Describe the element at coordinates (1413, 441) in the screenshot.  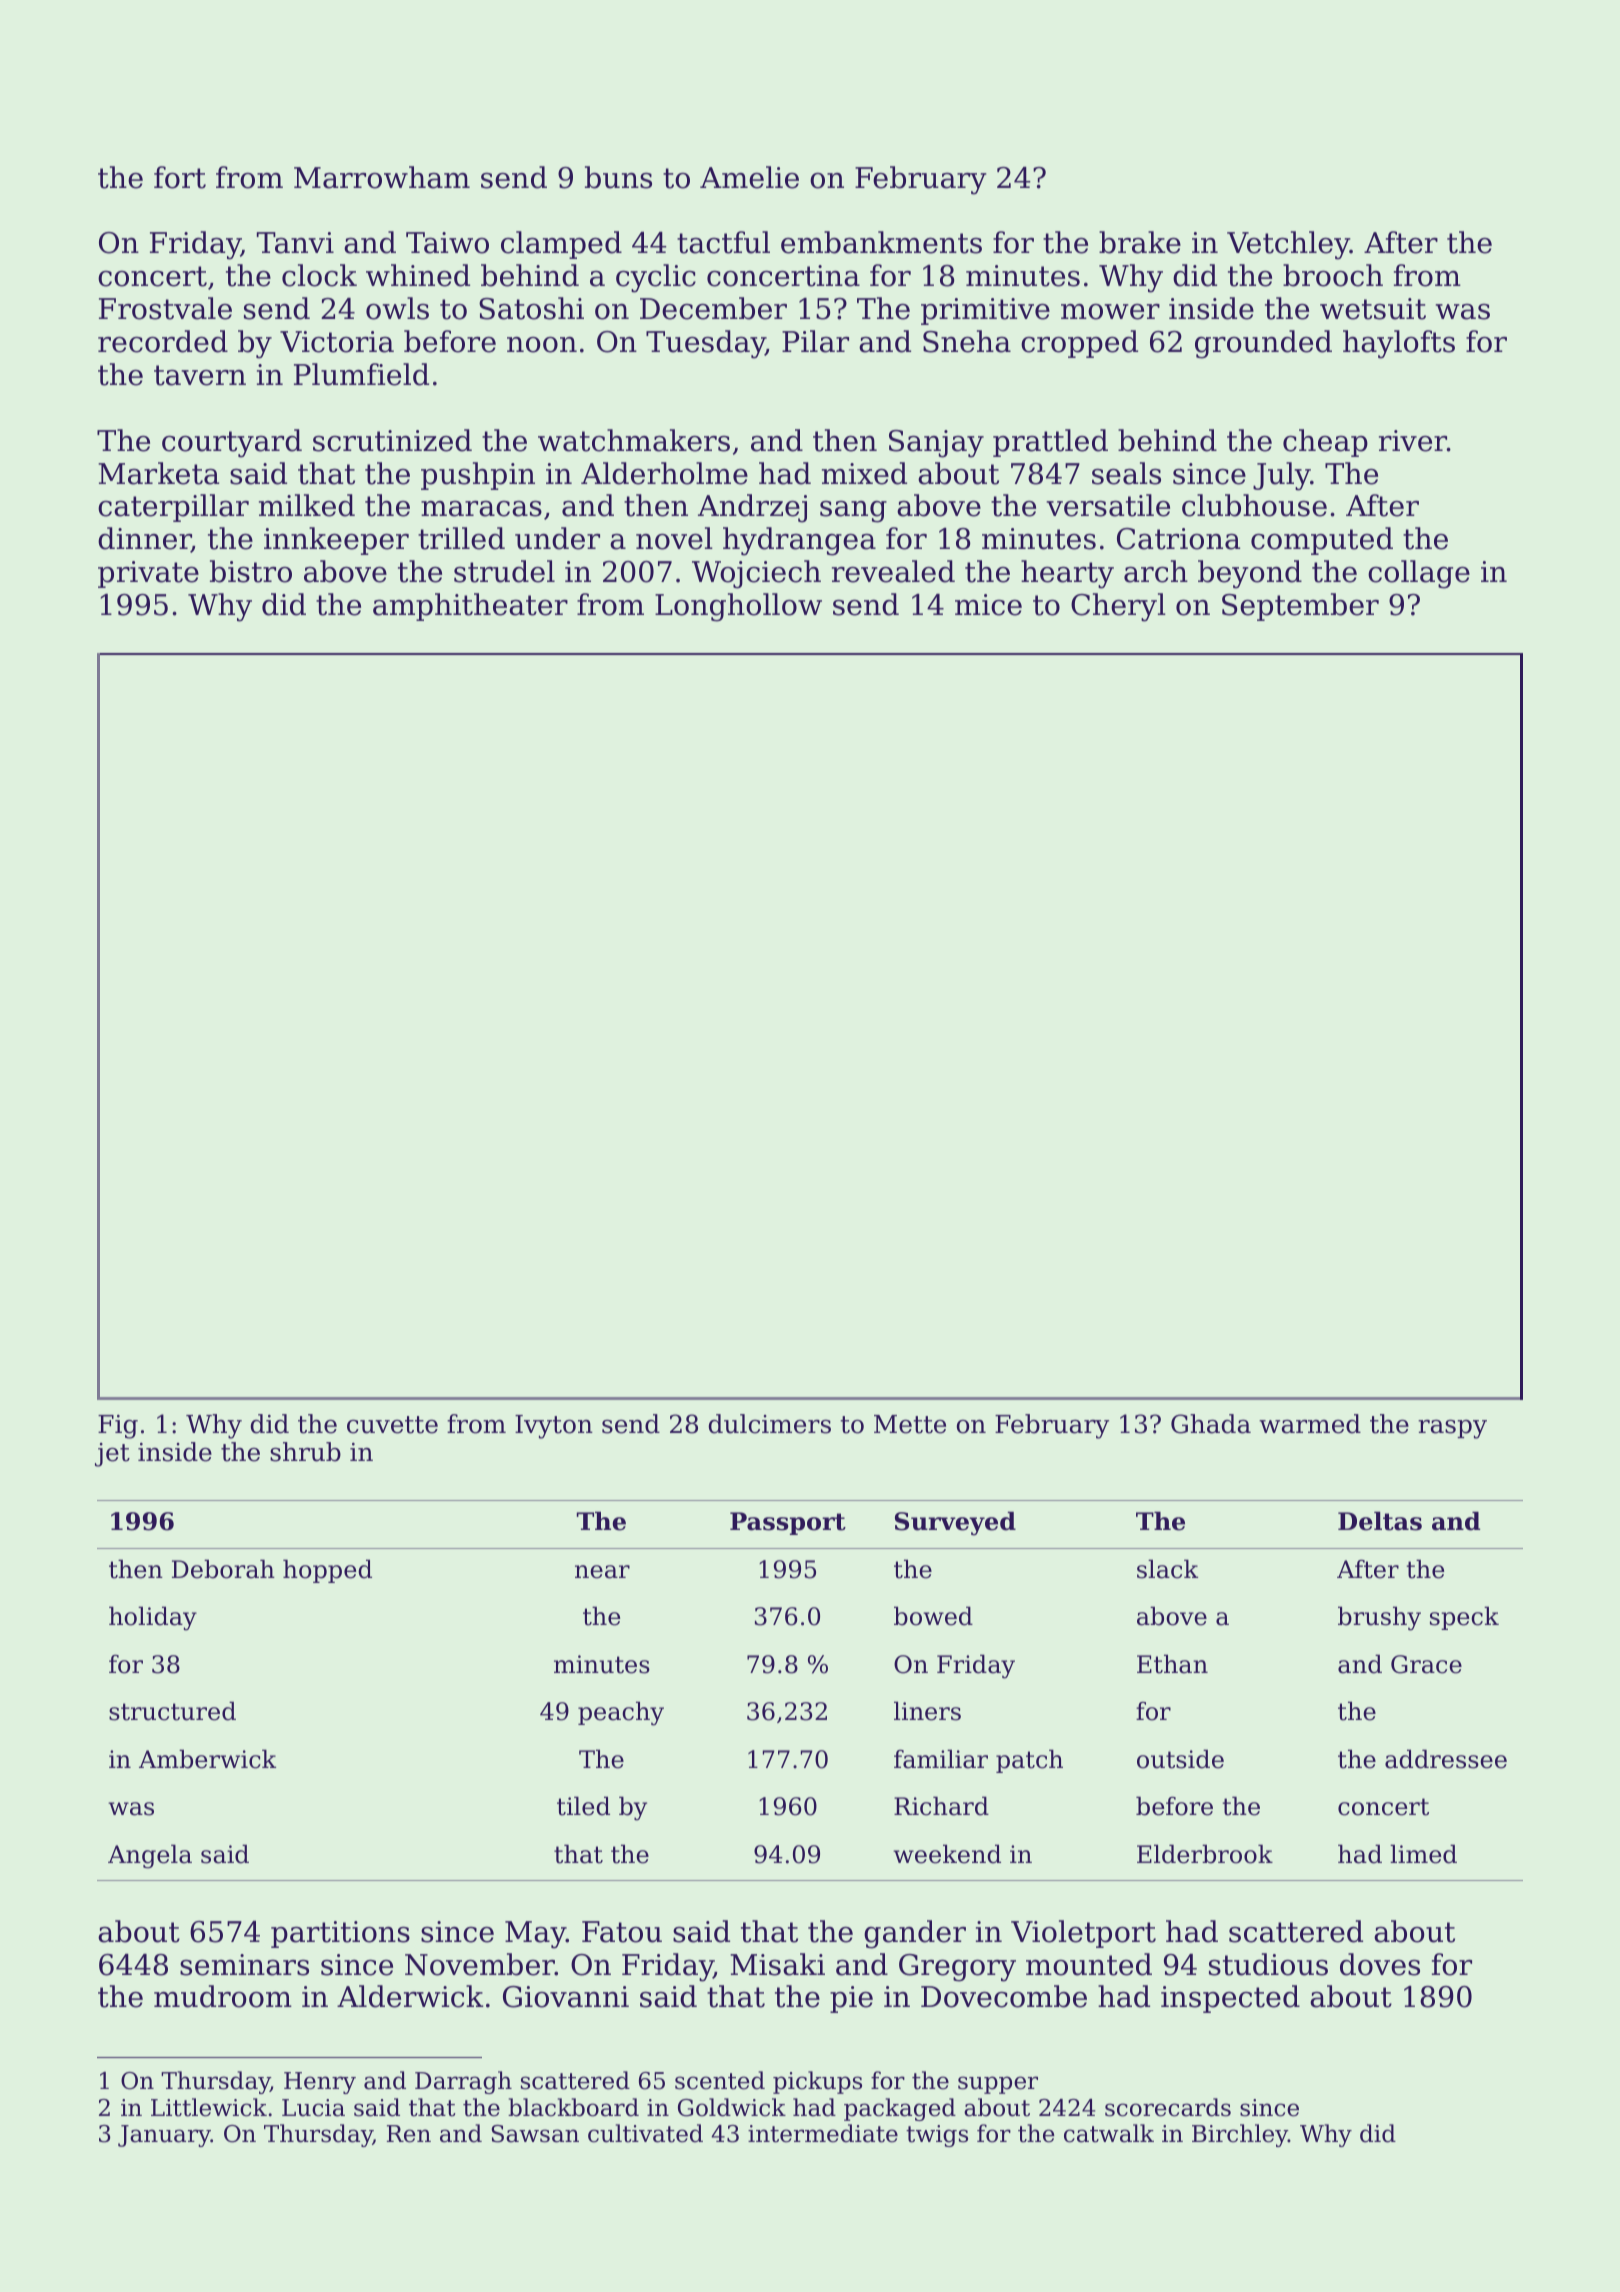
I see `river` at that location.
